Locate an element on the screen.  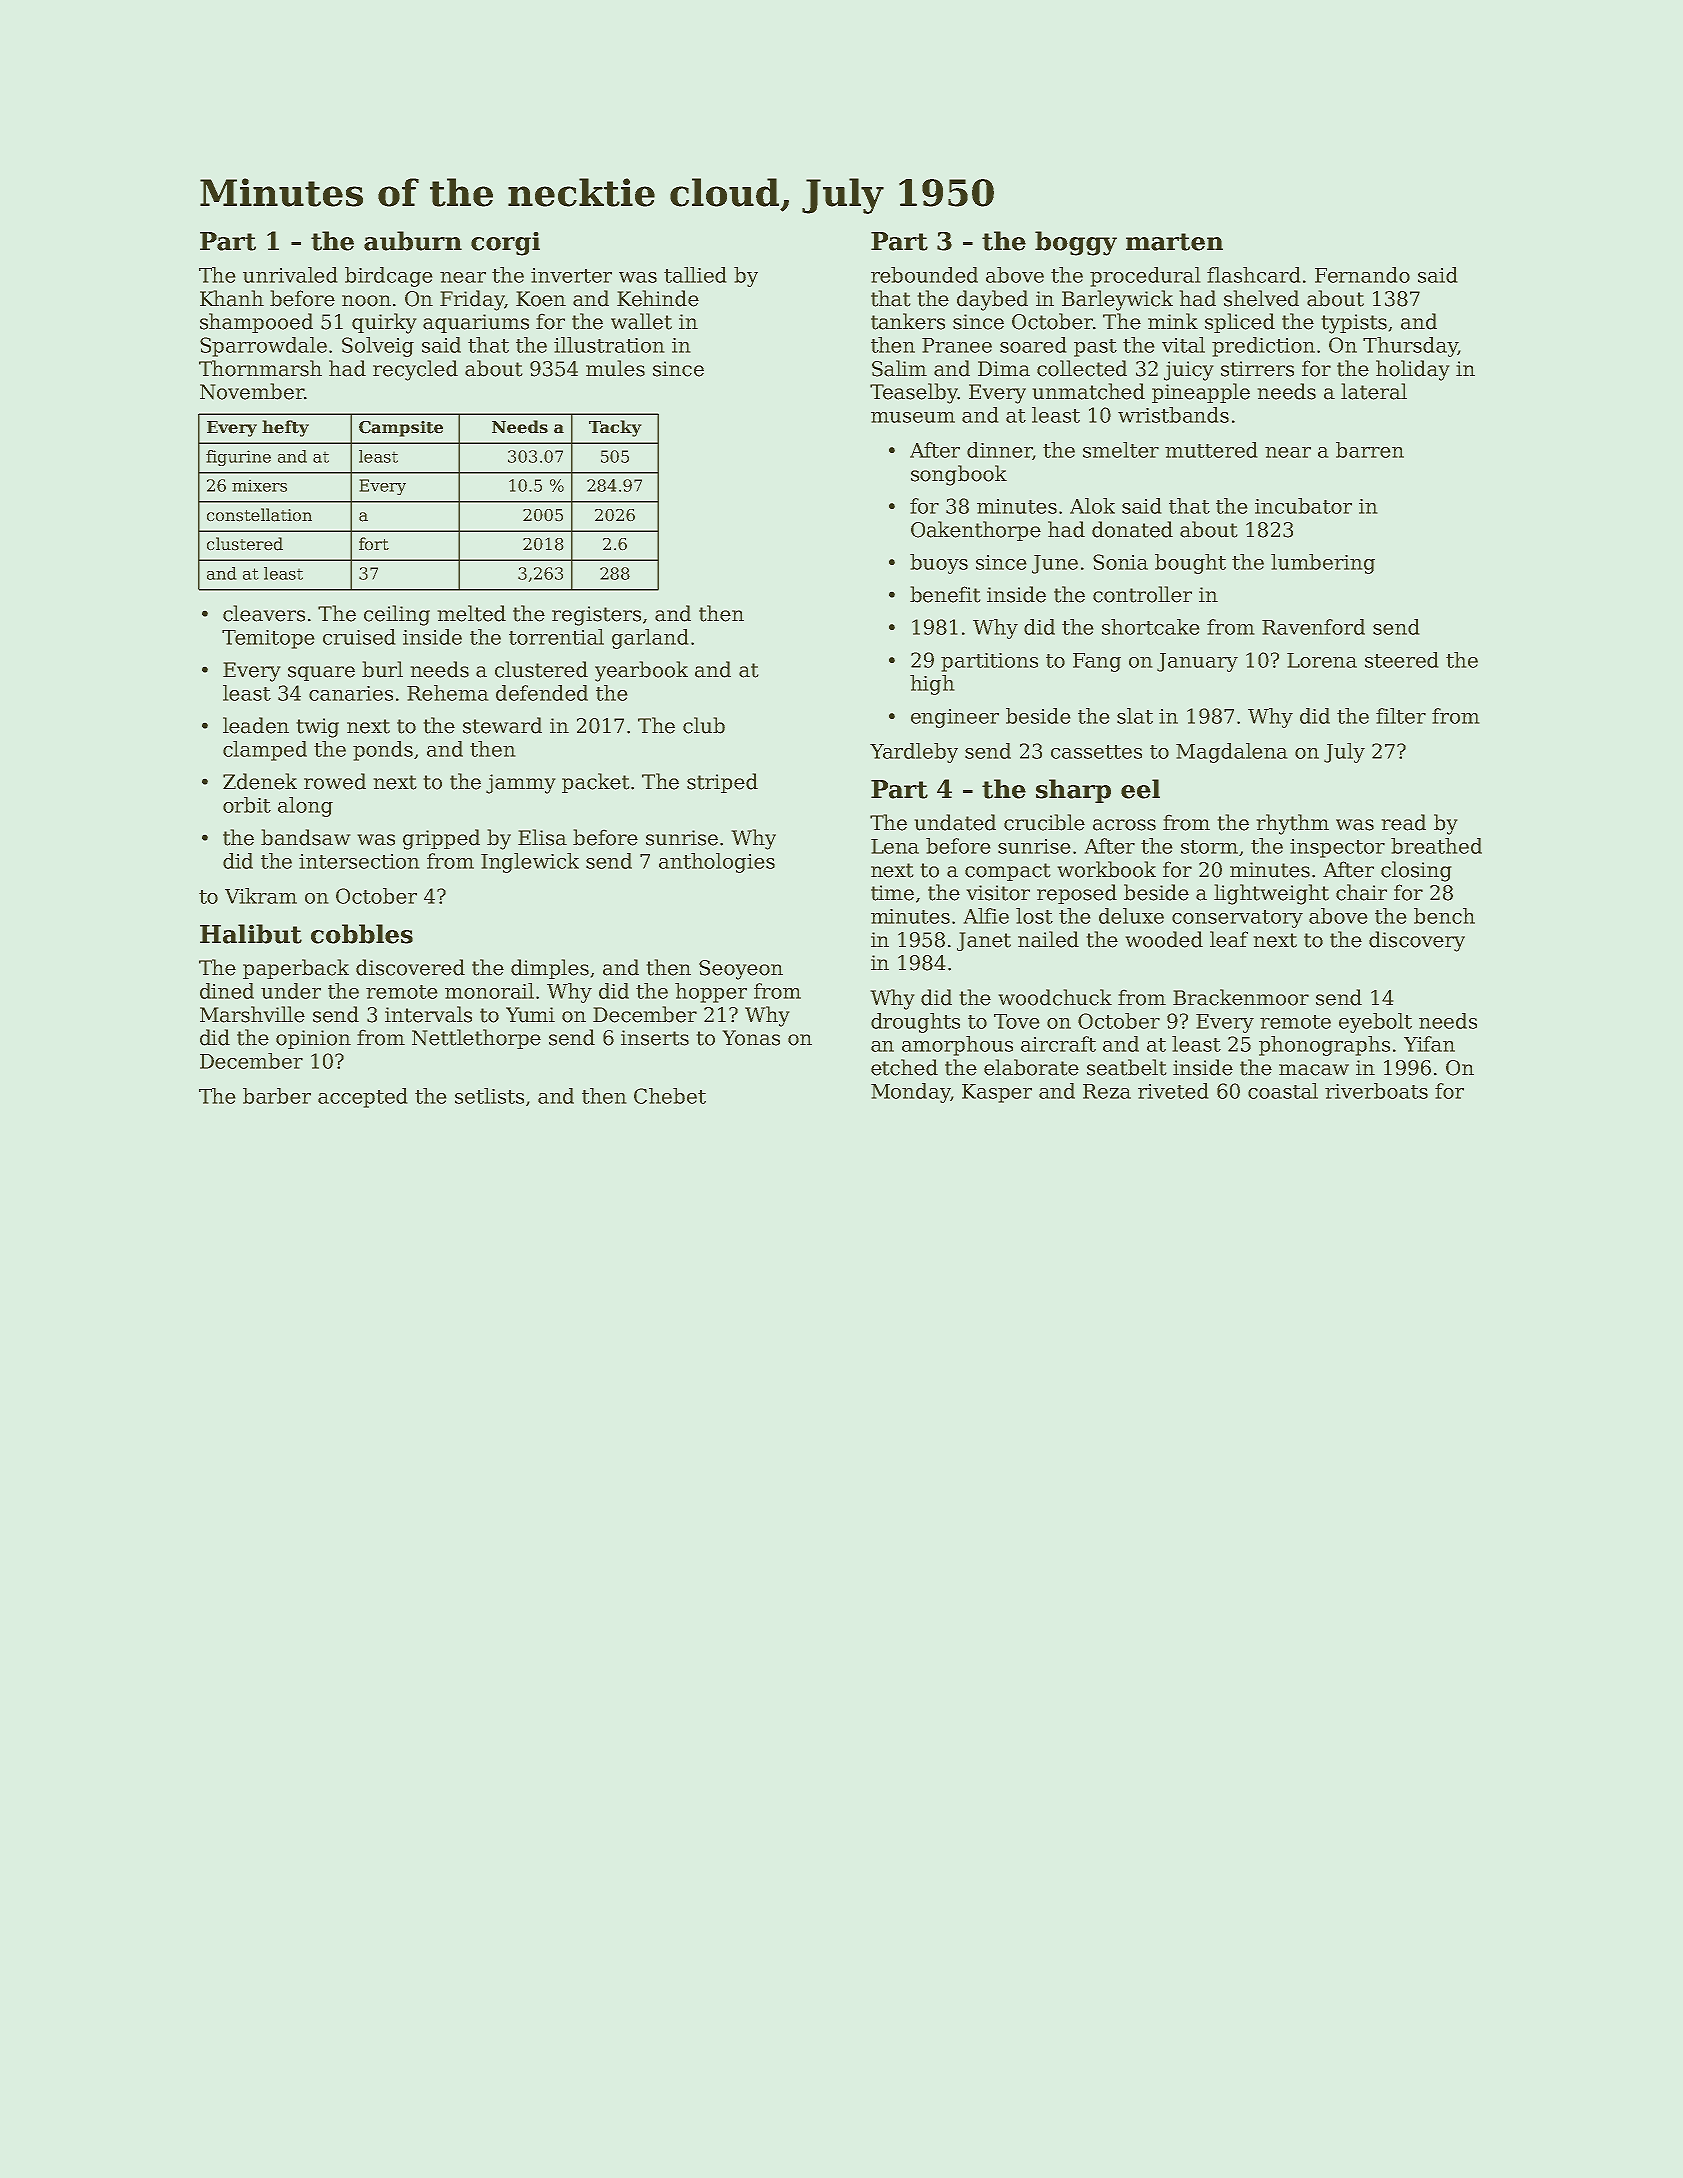
shelved is located at coordinates (1261, 298).
